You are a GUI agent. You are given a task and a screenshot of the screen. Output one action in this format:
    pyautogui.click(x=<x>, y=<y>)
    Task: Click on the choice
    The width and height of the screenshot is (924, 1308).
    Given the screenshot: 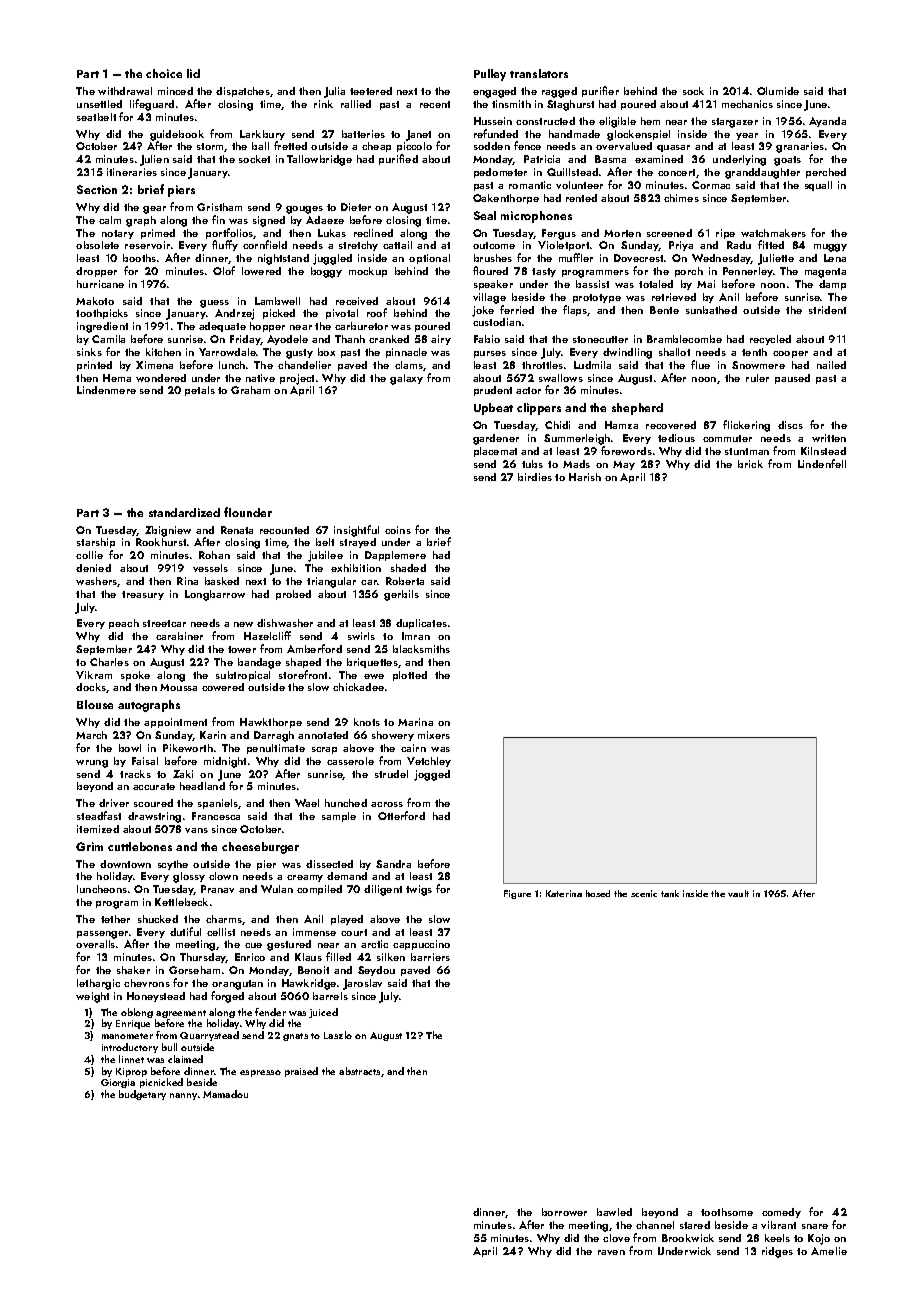 What is the action you would take?
    pyautogui.click(x=164, y=73)
